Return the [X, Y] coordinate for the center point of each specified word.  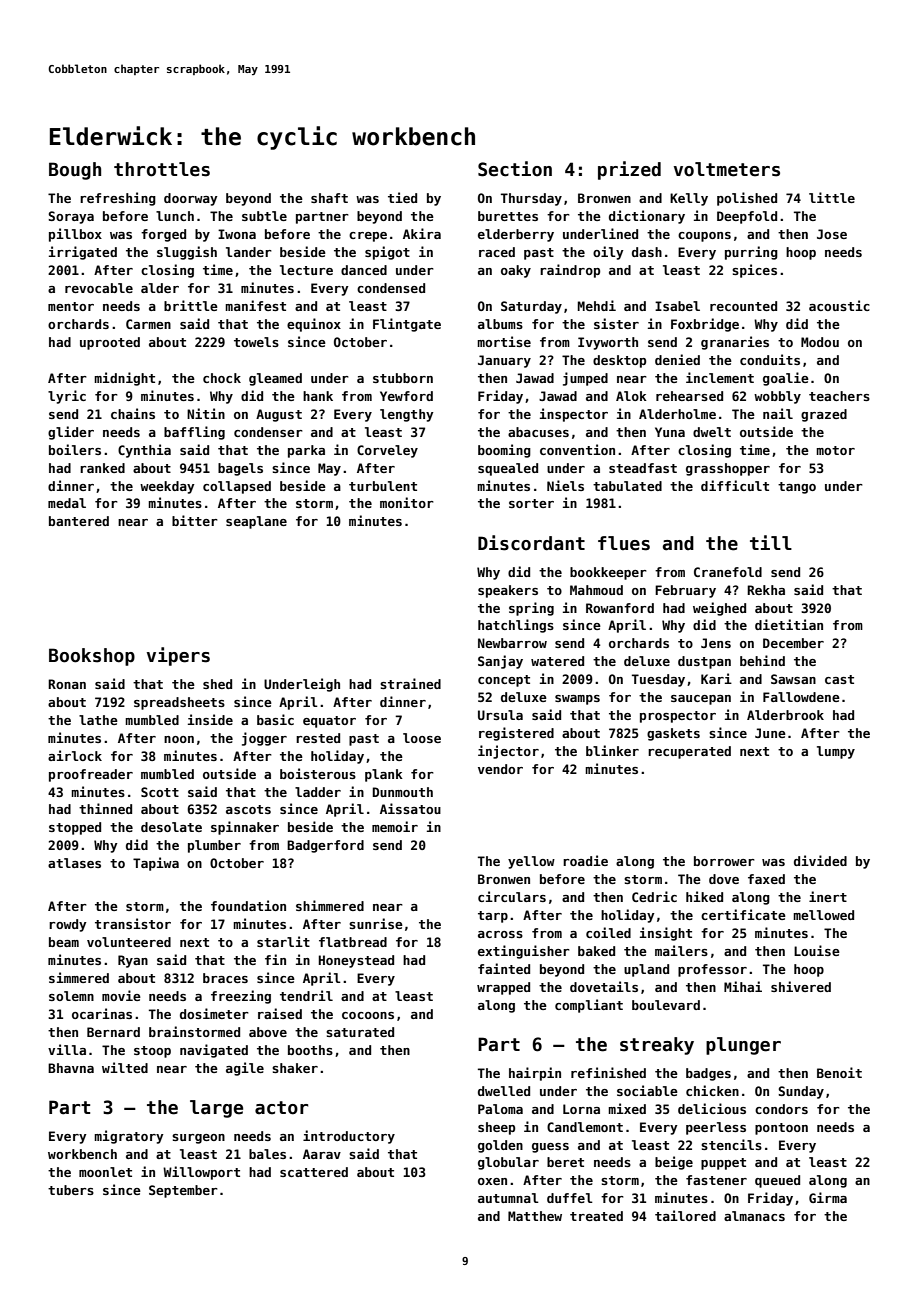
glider [71, 433]
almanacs [754, 1216]
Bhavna [71, 1068]
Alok [631, 396]
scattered [314, 1172]
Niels [565, 485]
